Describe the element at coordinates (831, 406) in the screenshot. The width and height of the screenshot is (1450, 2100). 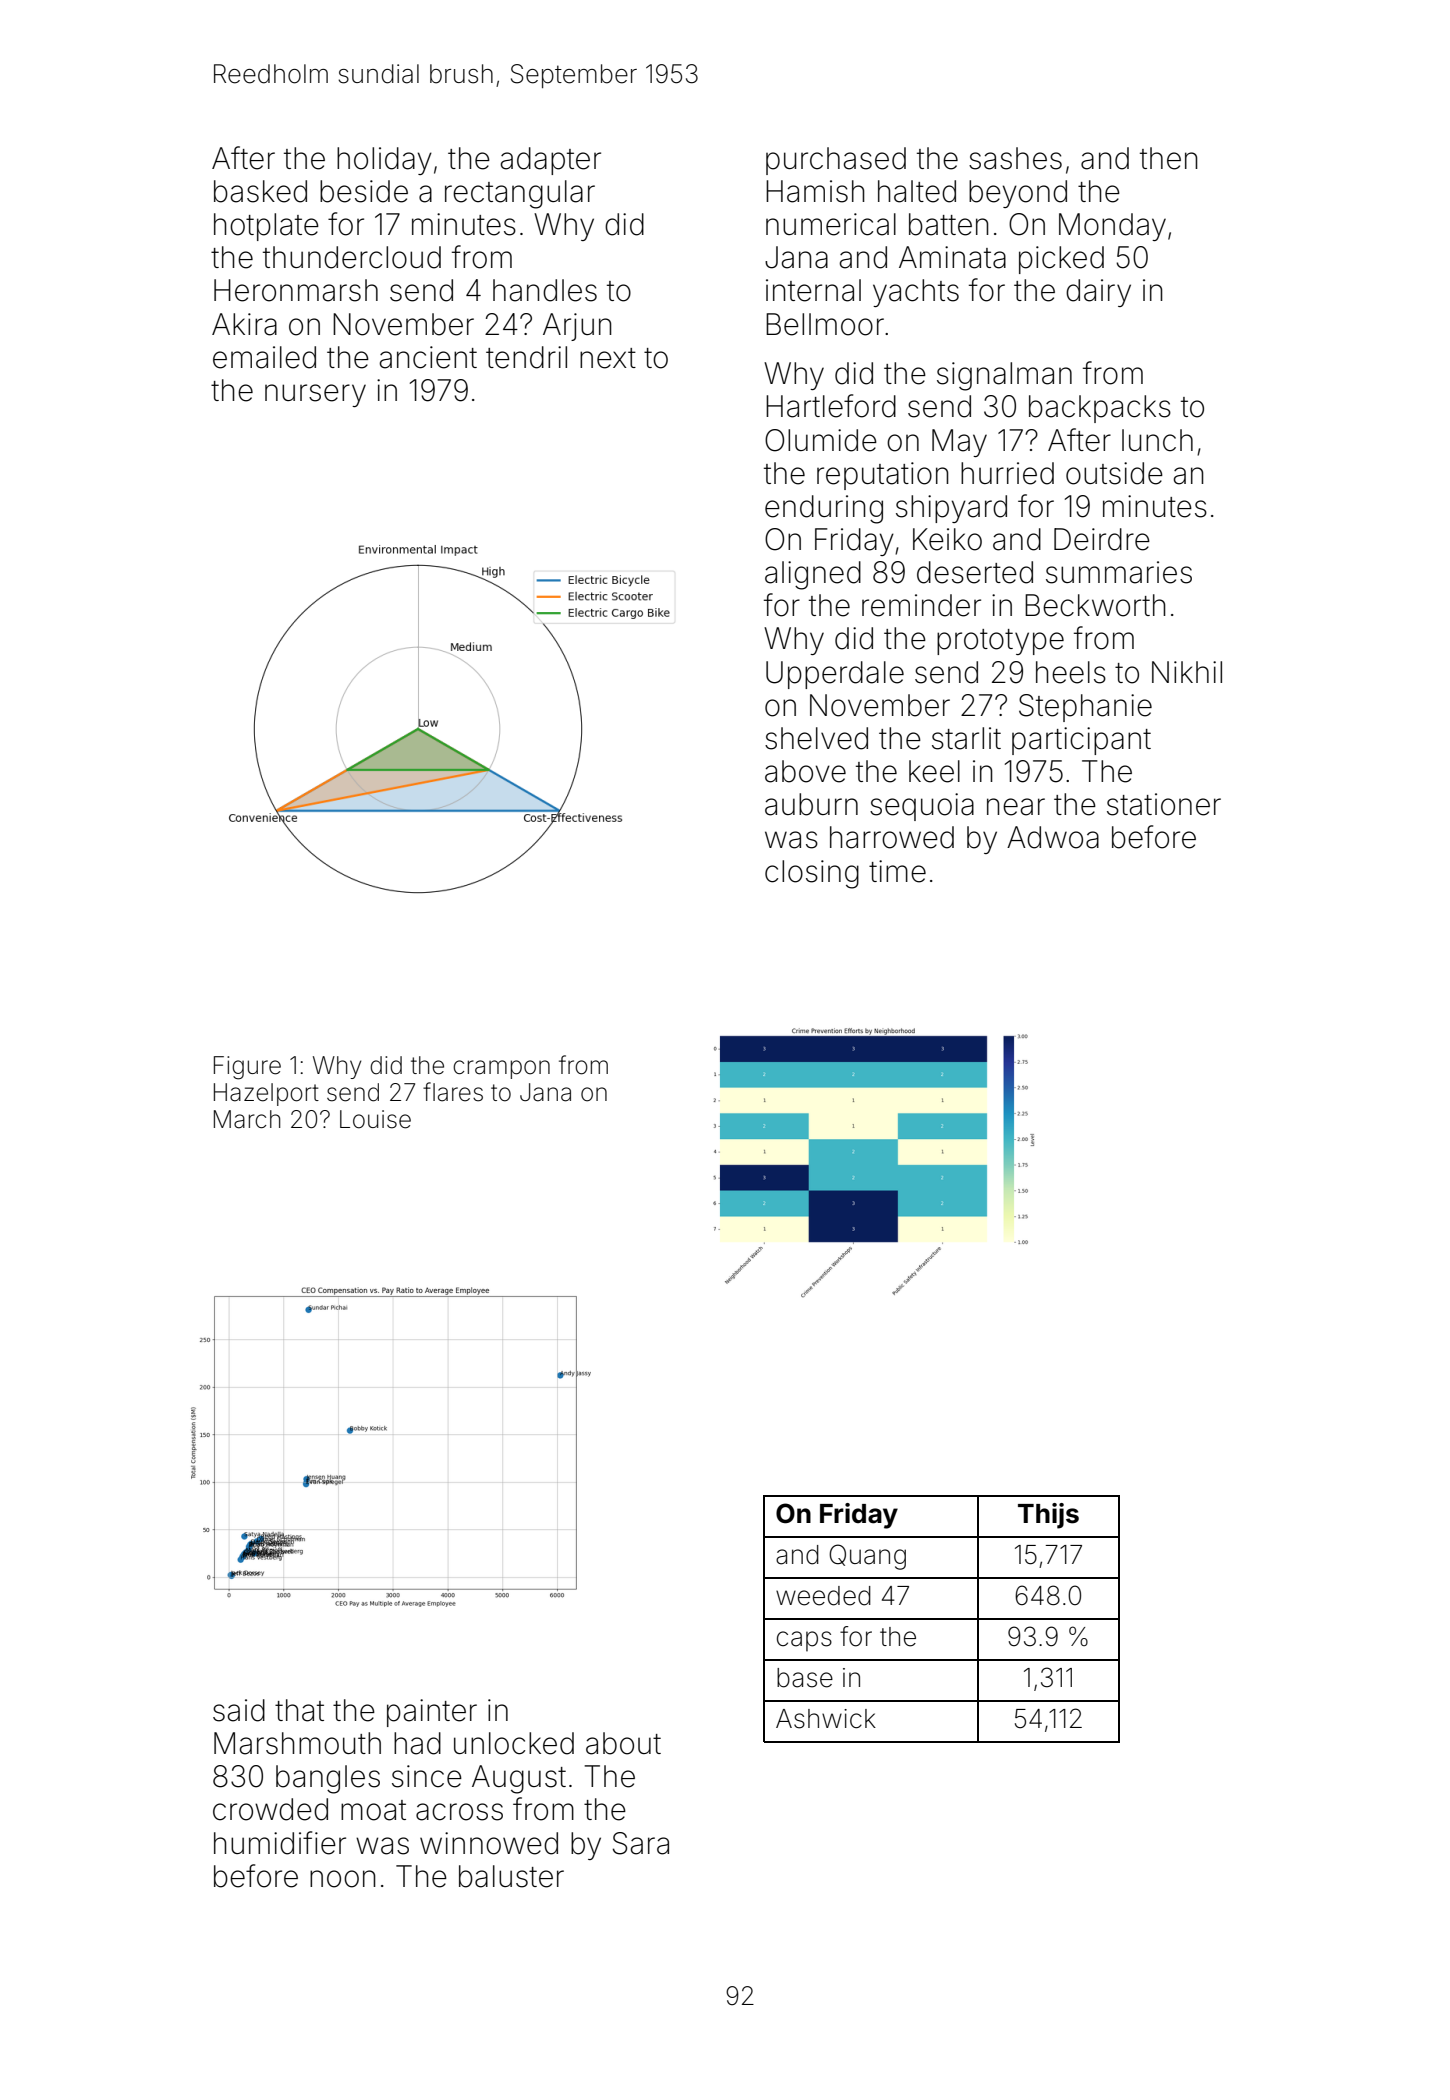
I see `Hartleford` at that location.
